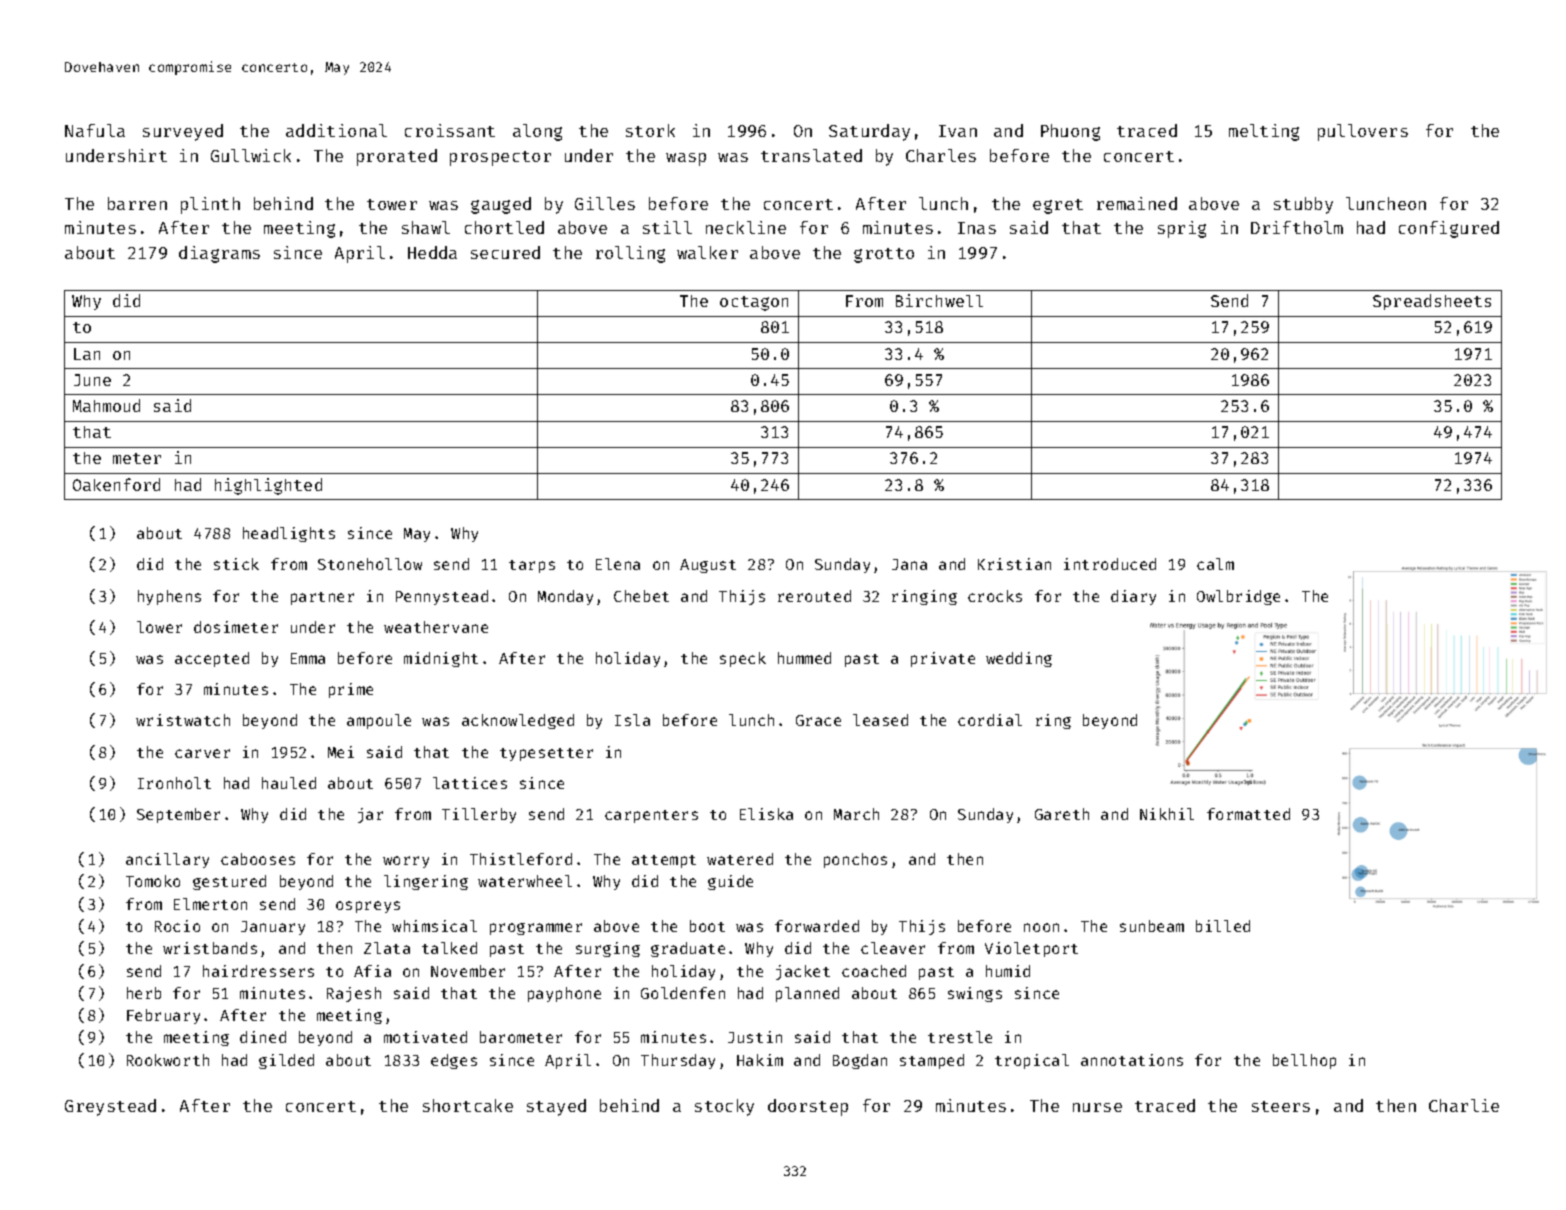  I want to click on bellhop, so click(1304, 1061).
